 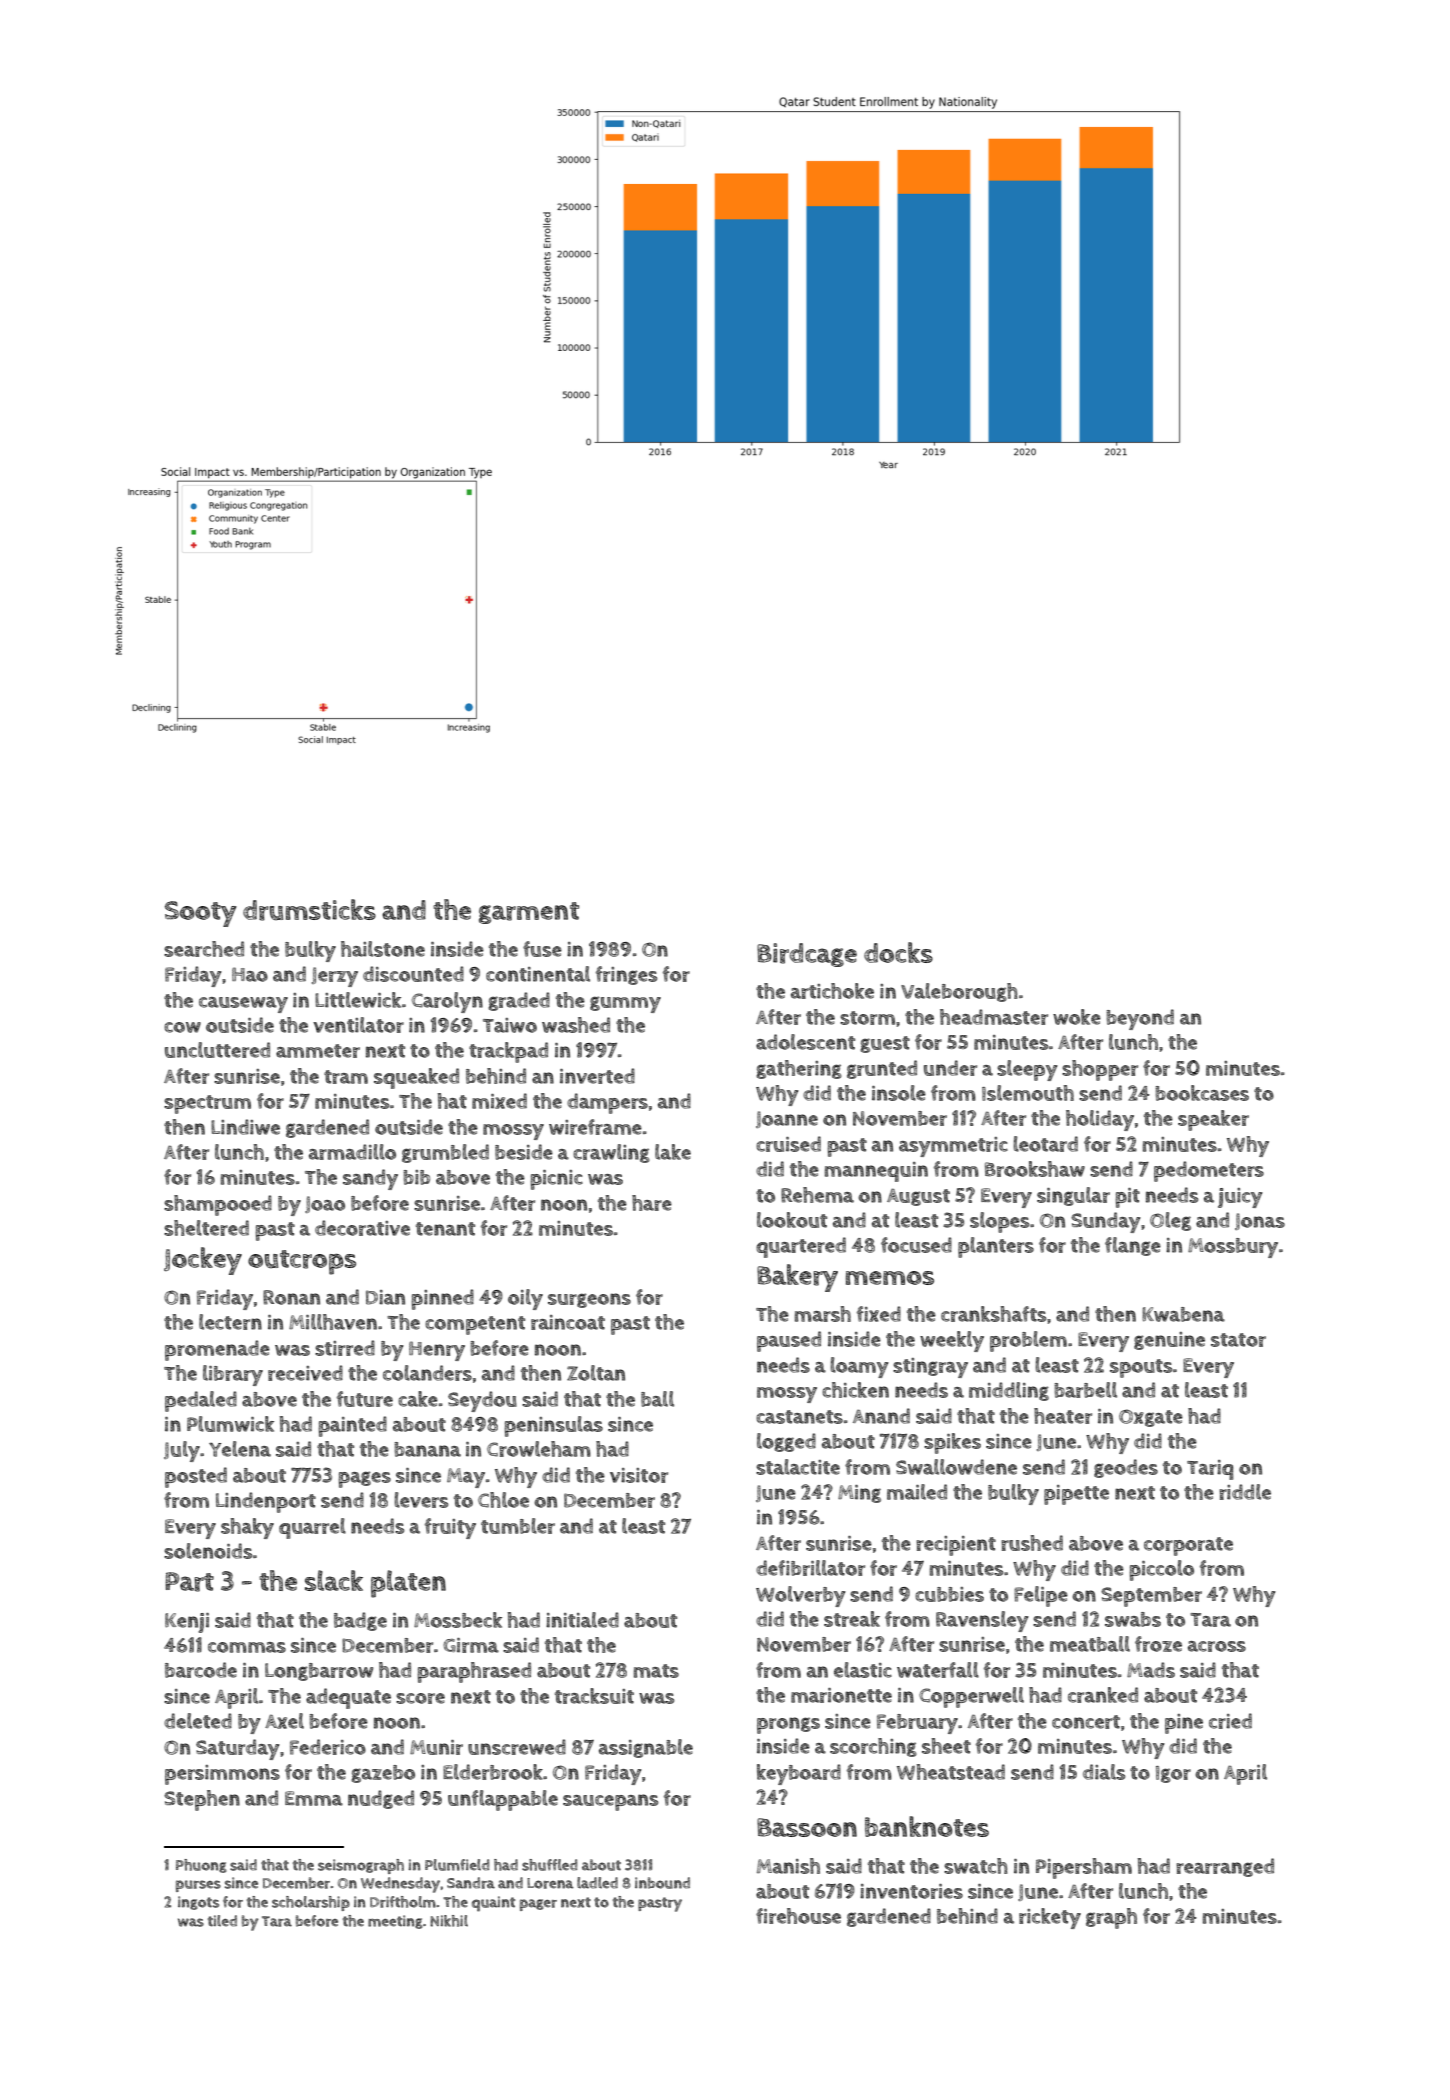 What do you see at coordinates (352, 1426) in the screenshot?
I see `painted` at bounding box center [352, 1426].
